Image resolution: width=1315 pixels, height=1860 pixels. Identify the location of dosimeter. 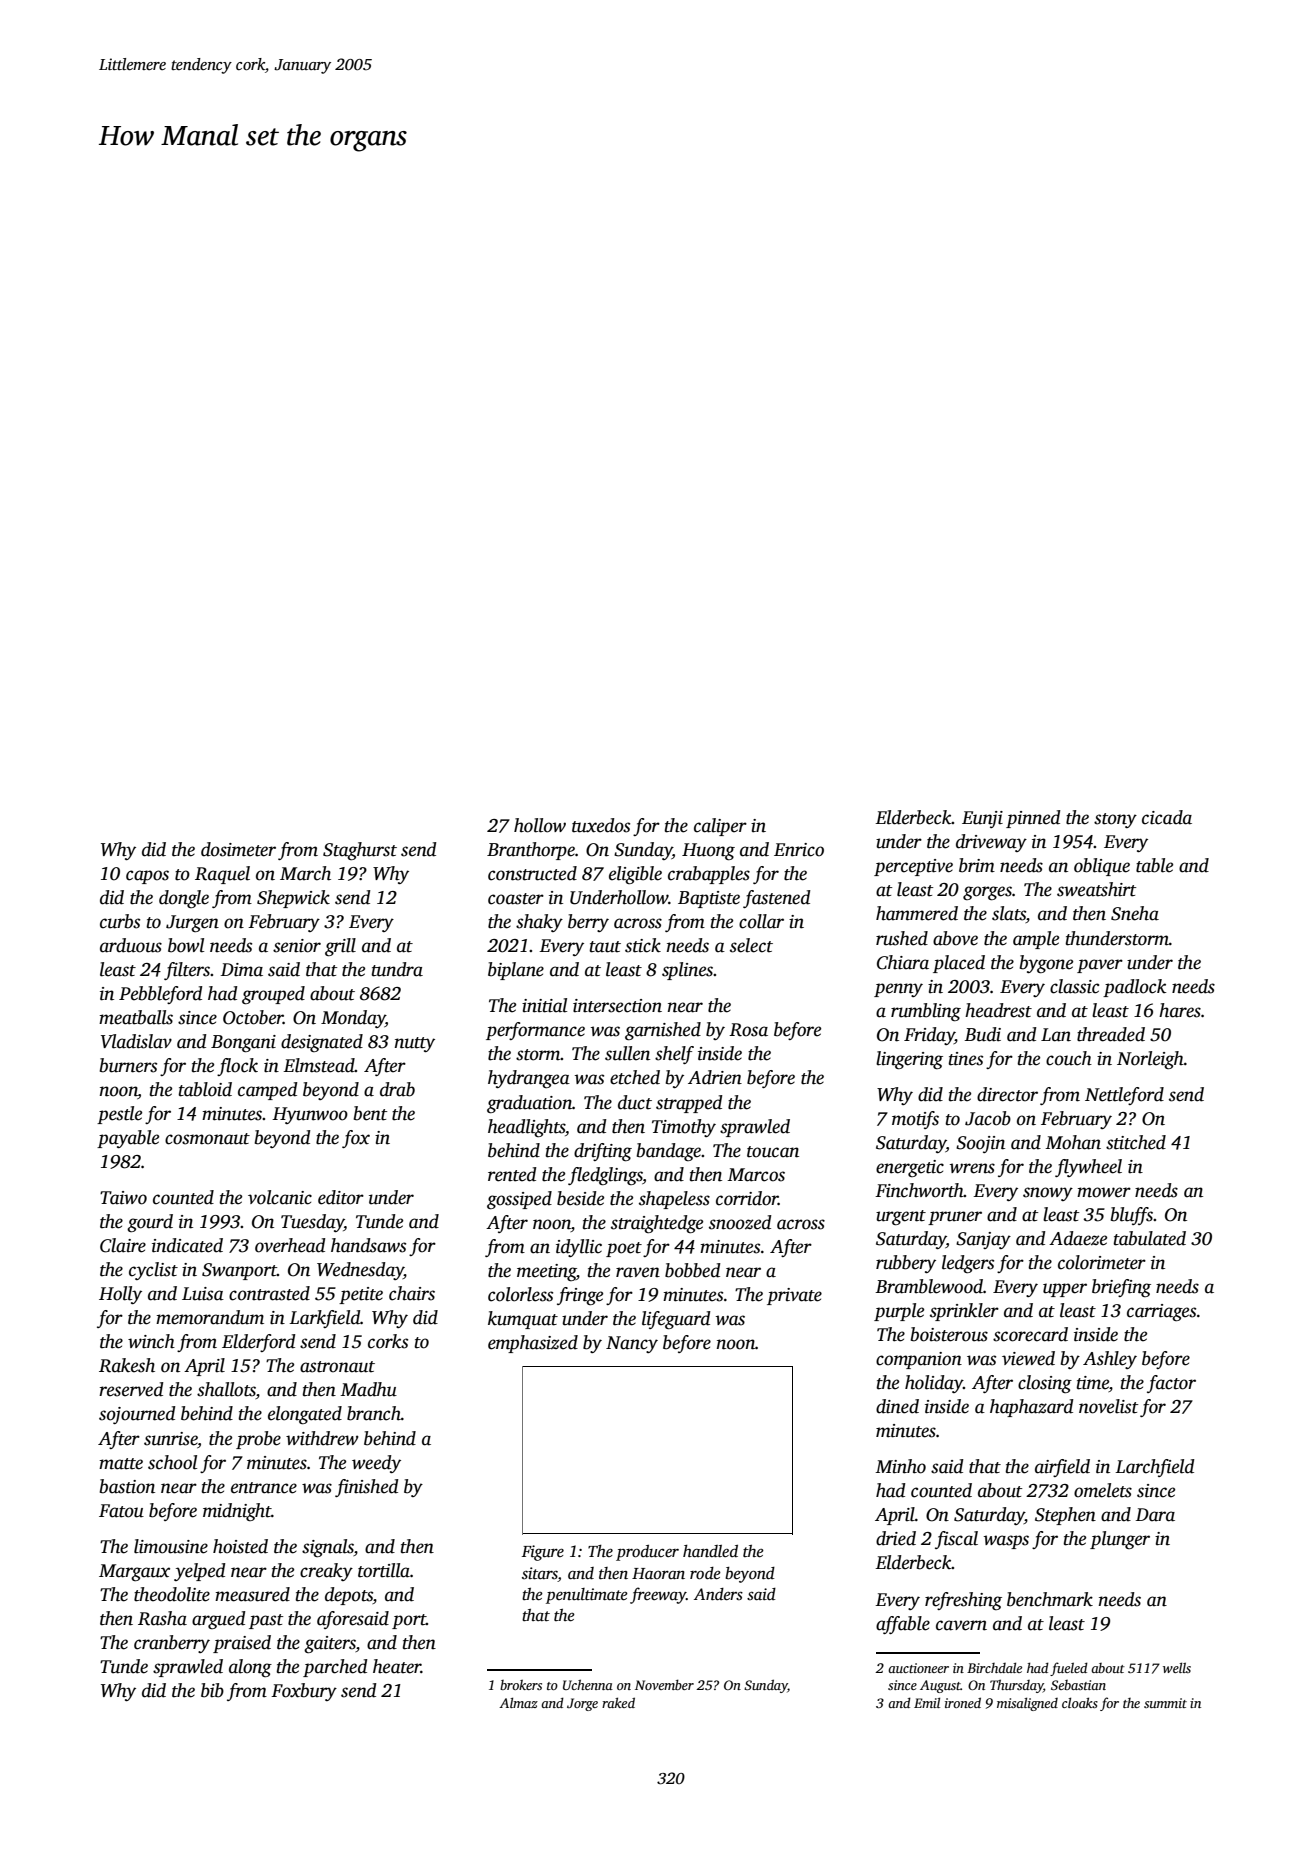
(238, 849).
